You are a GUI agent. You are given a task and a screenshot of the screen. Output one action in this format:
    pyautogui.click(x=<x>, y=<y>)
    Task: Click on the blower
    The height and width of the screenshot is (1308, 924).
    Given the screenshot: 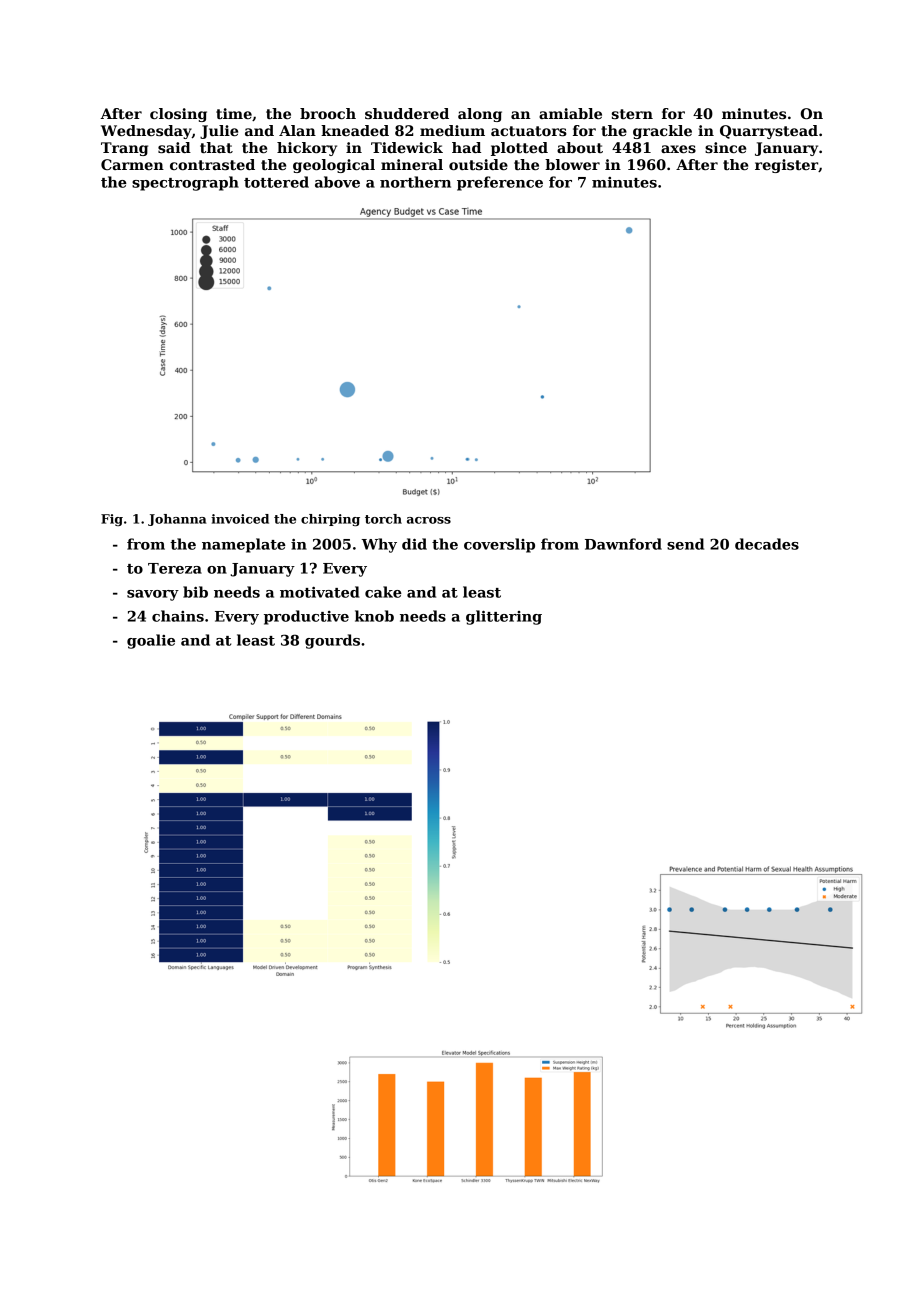 What is the action you would take?
    pyautogui.click(x=572, y=164)
